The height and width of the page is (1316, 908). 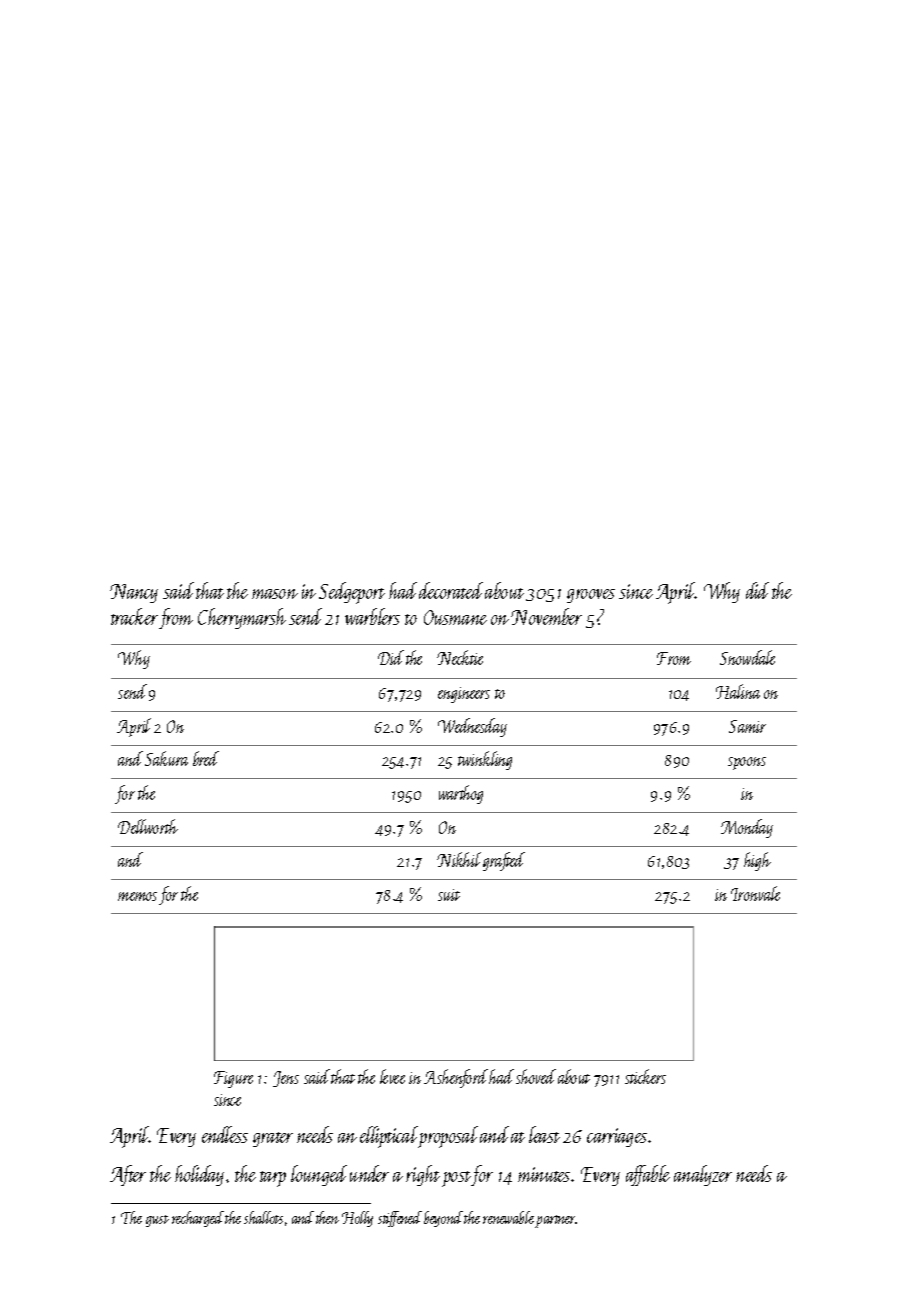 I want to click on endless, so click(x=225, y=1134).
